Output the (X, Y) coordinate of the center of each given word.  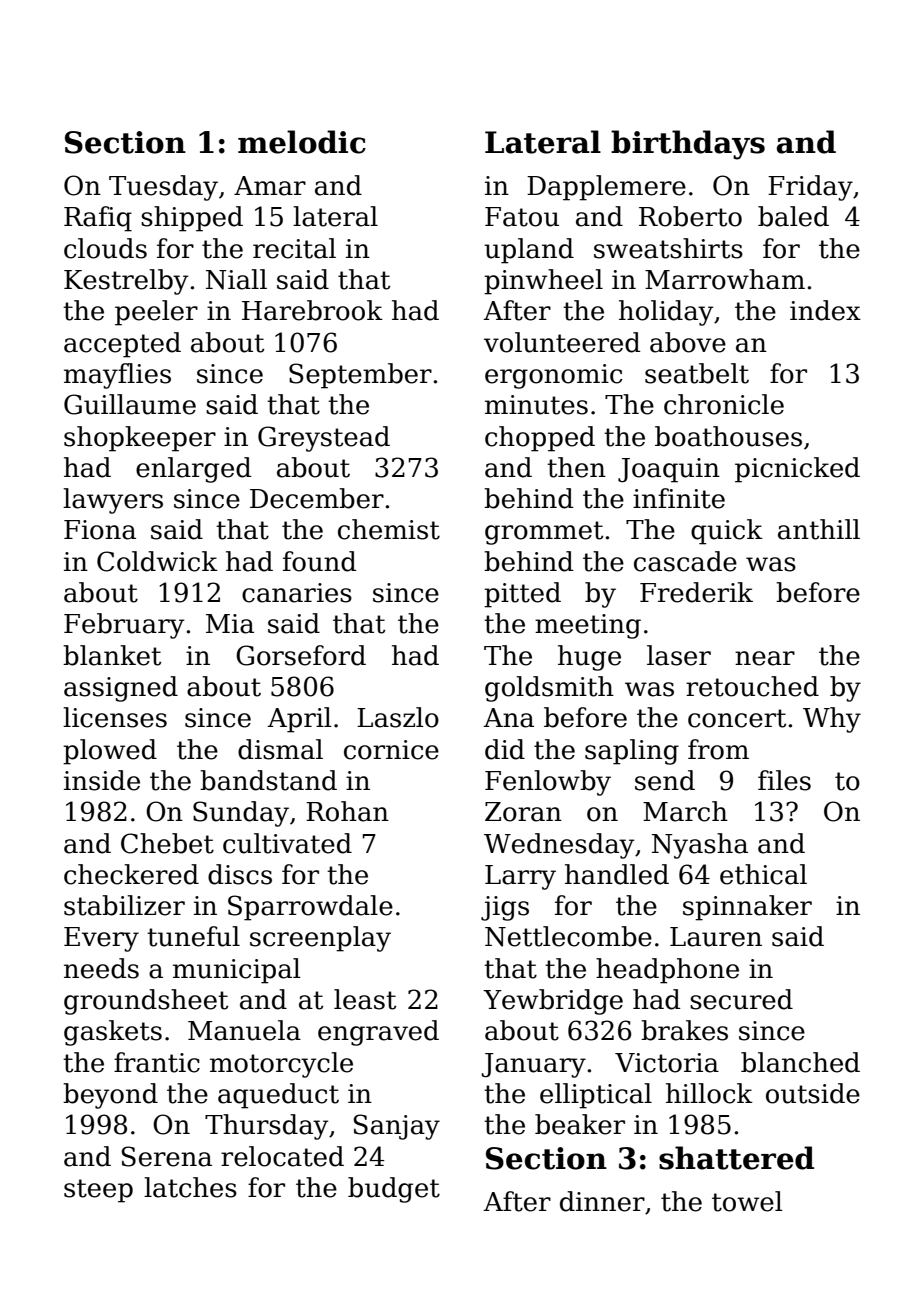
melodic (302, 142)
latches (190, 1187)
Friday (810, 188)
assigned (121, 689)
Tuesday (163, 188)
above (688, 342)
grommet (544, 533)
